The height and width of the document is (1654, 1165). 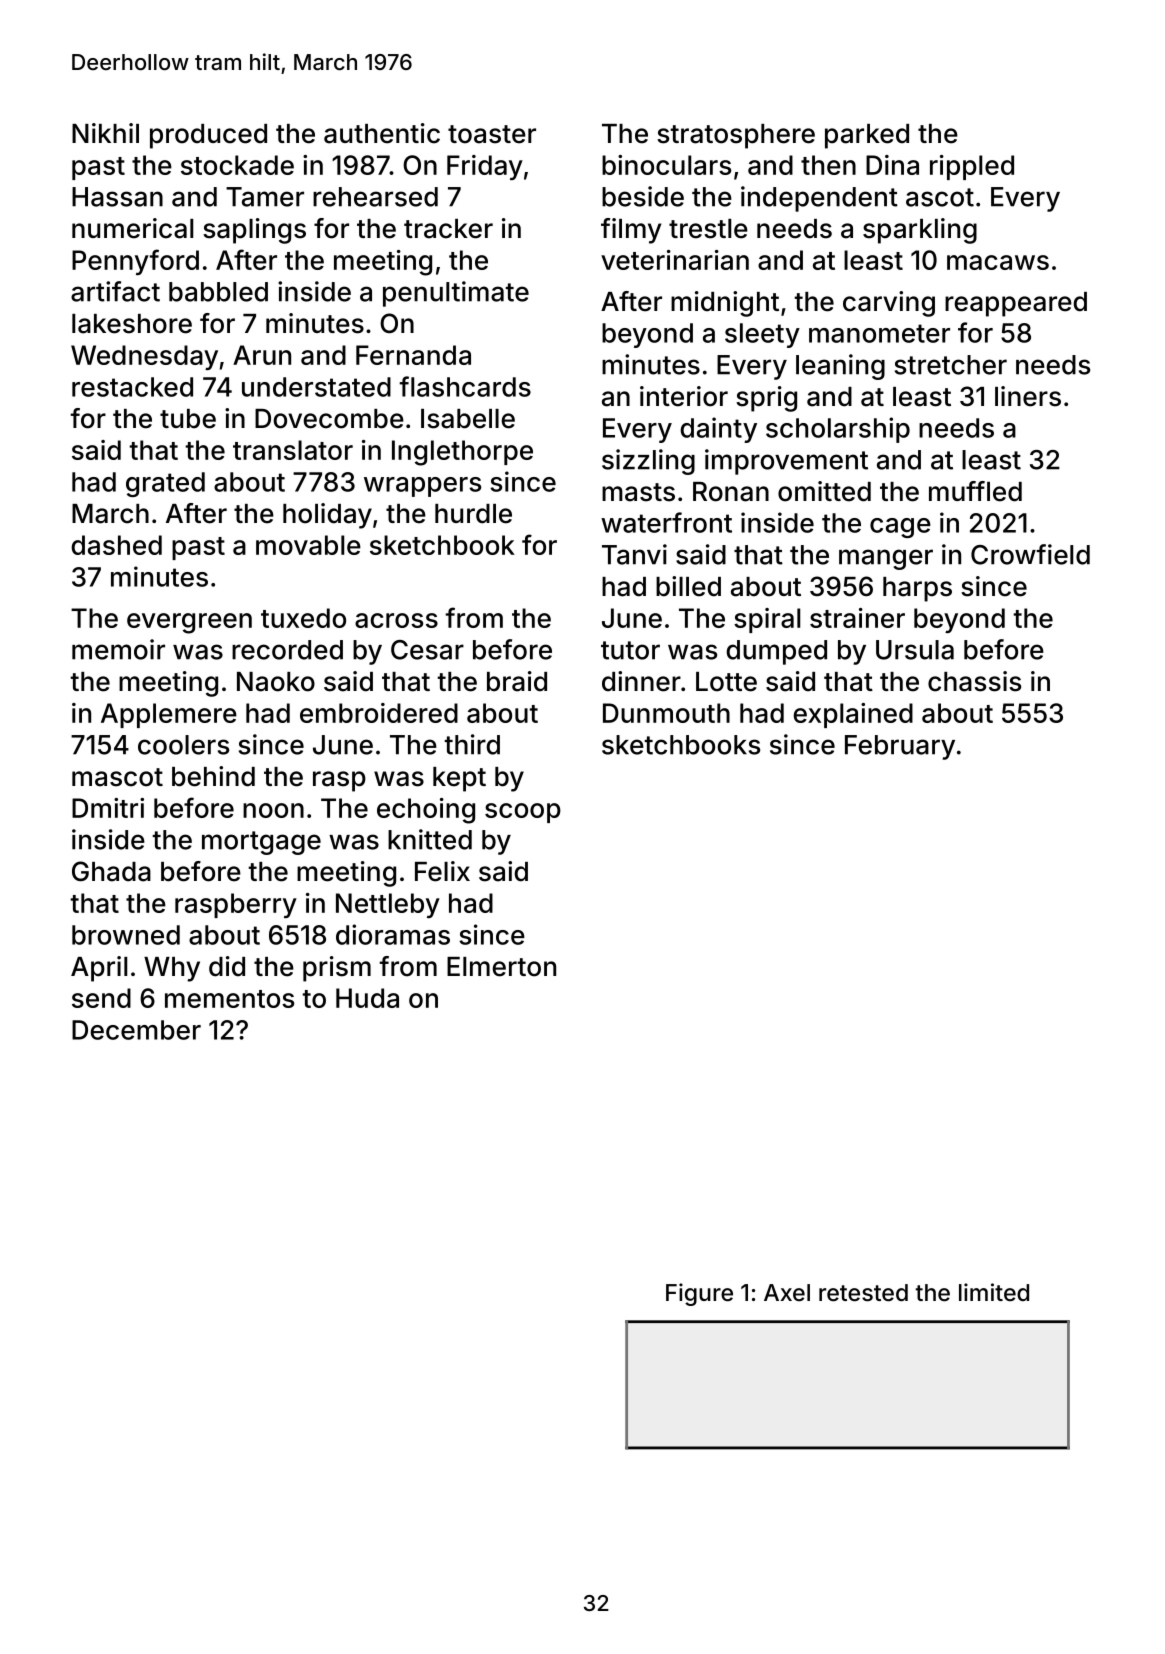 I want to click on Dunmouth, so click(x=666, y=713).
